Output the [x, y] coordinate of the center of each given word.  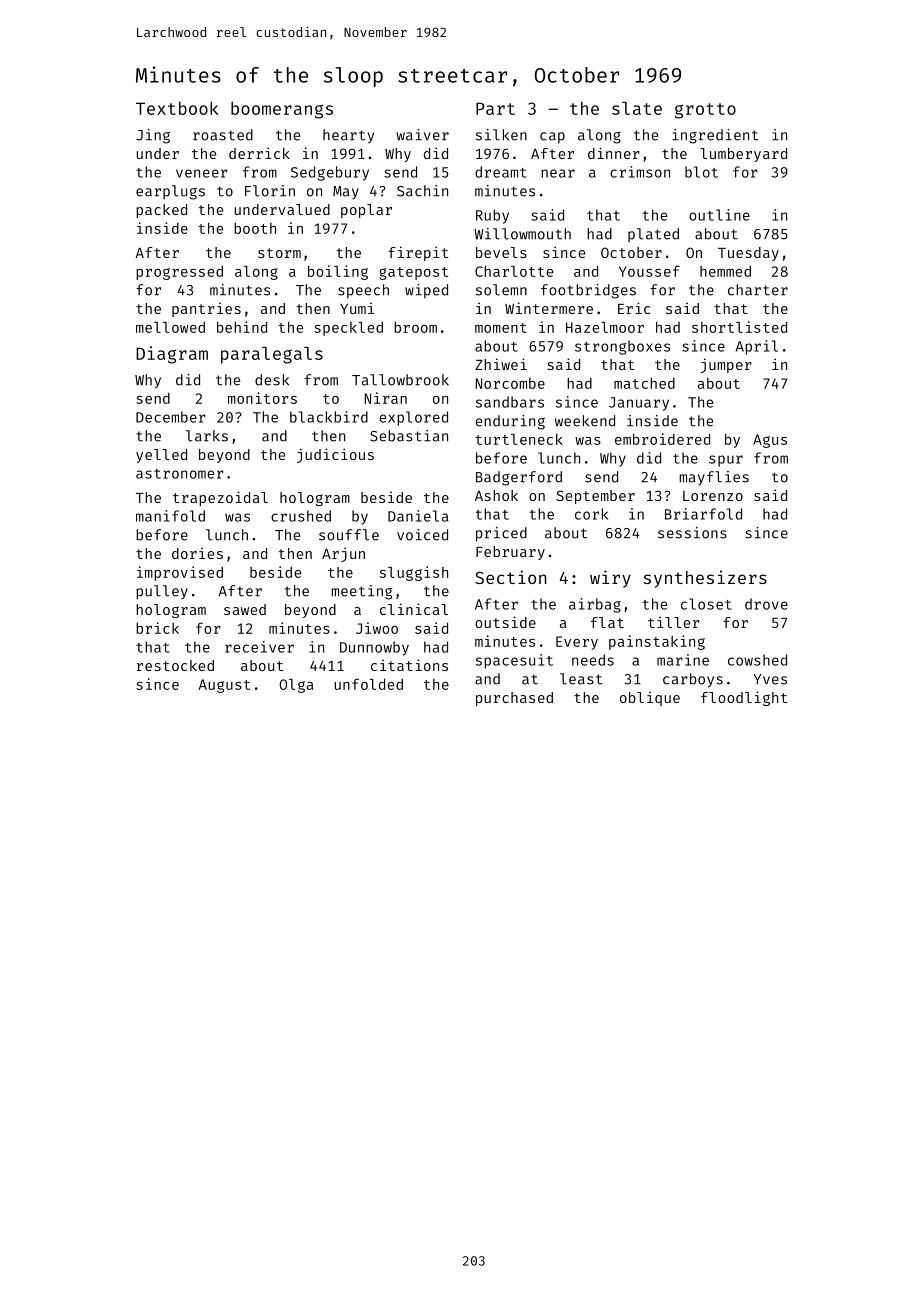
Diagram [172, 355]
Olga [296, 686]
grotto [705, 111]
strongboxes [622, 347]
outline [719, 215]
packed [161, 211]
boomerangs [282, 110]
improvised [180, 573]
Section [511, 577]
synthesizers [705, 579]
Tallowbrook [400, 380]
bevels [501, 252]
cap [552, 138]
